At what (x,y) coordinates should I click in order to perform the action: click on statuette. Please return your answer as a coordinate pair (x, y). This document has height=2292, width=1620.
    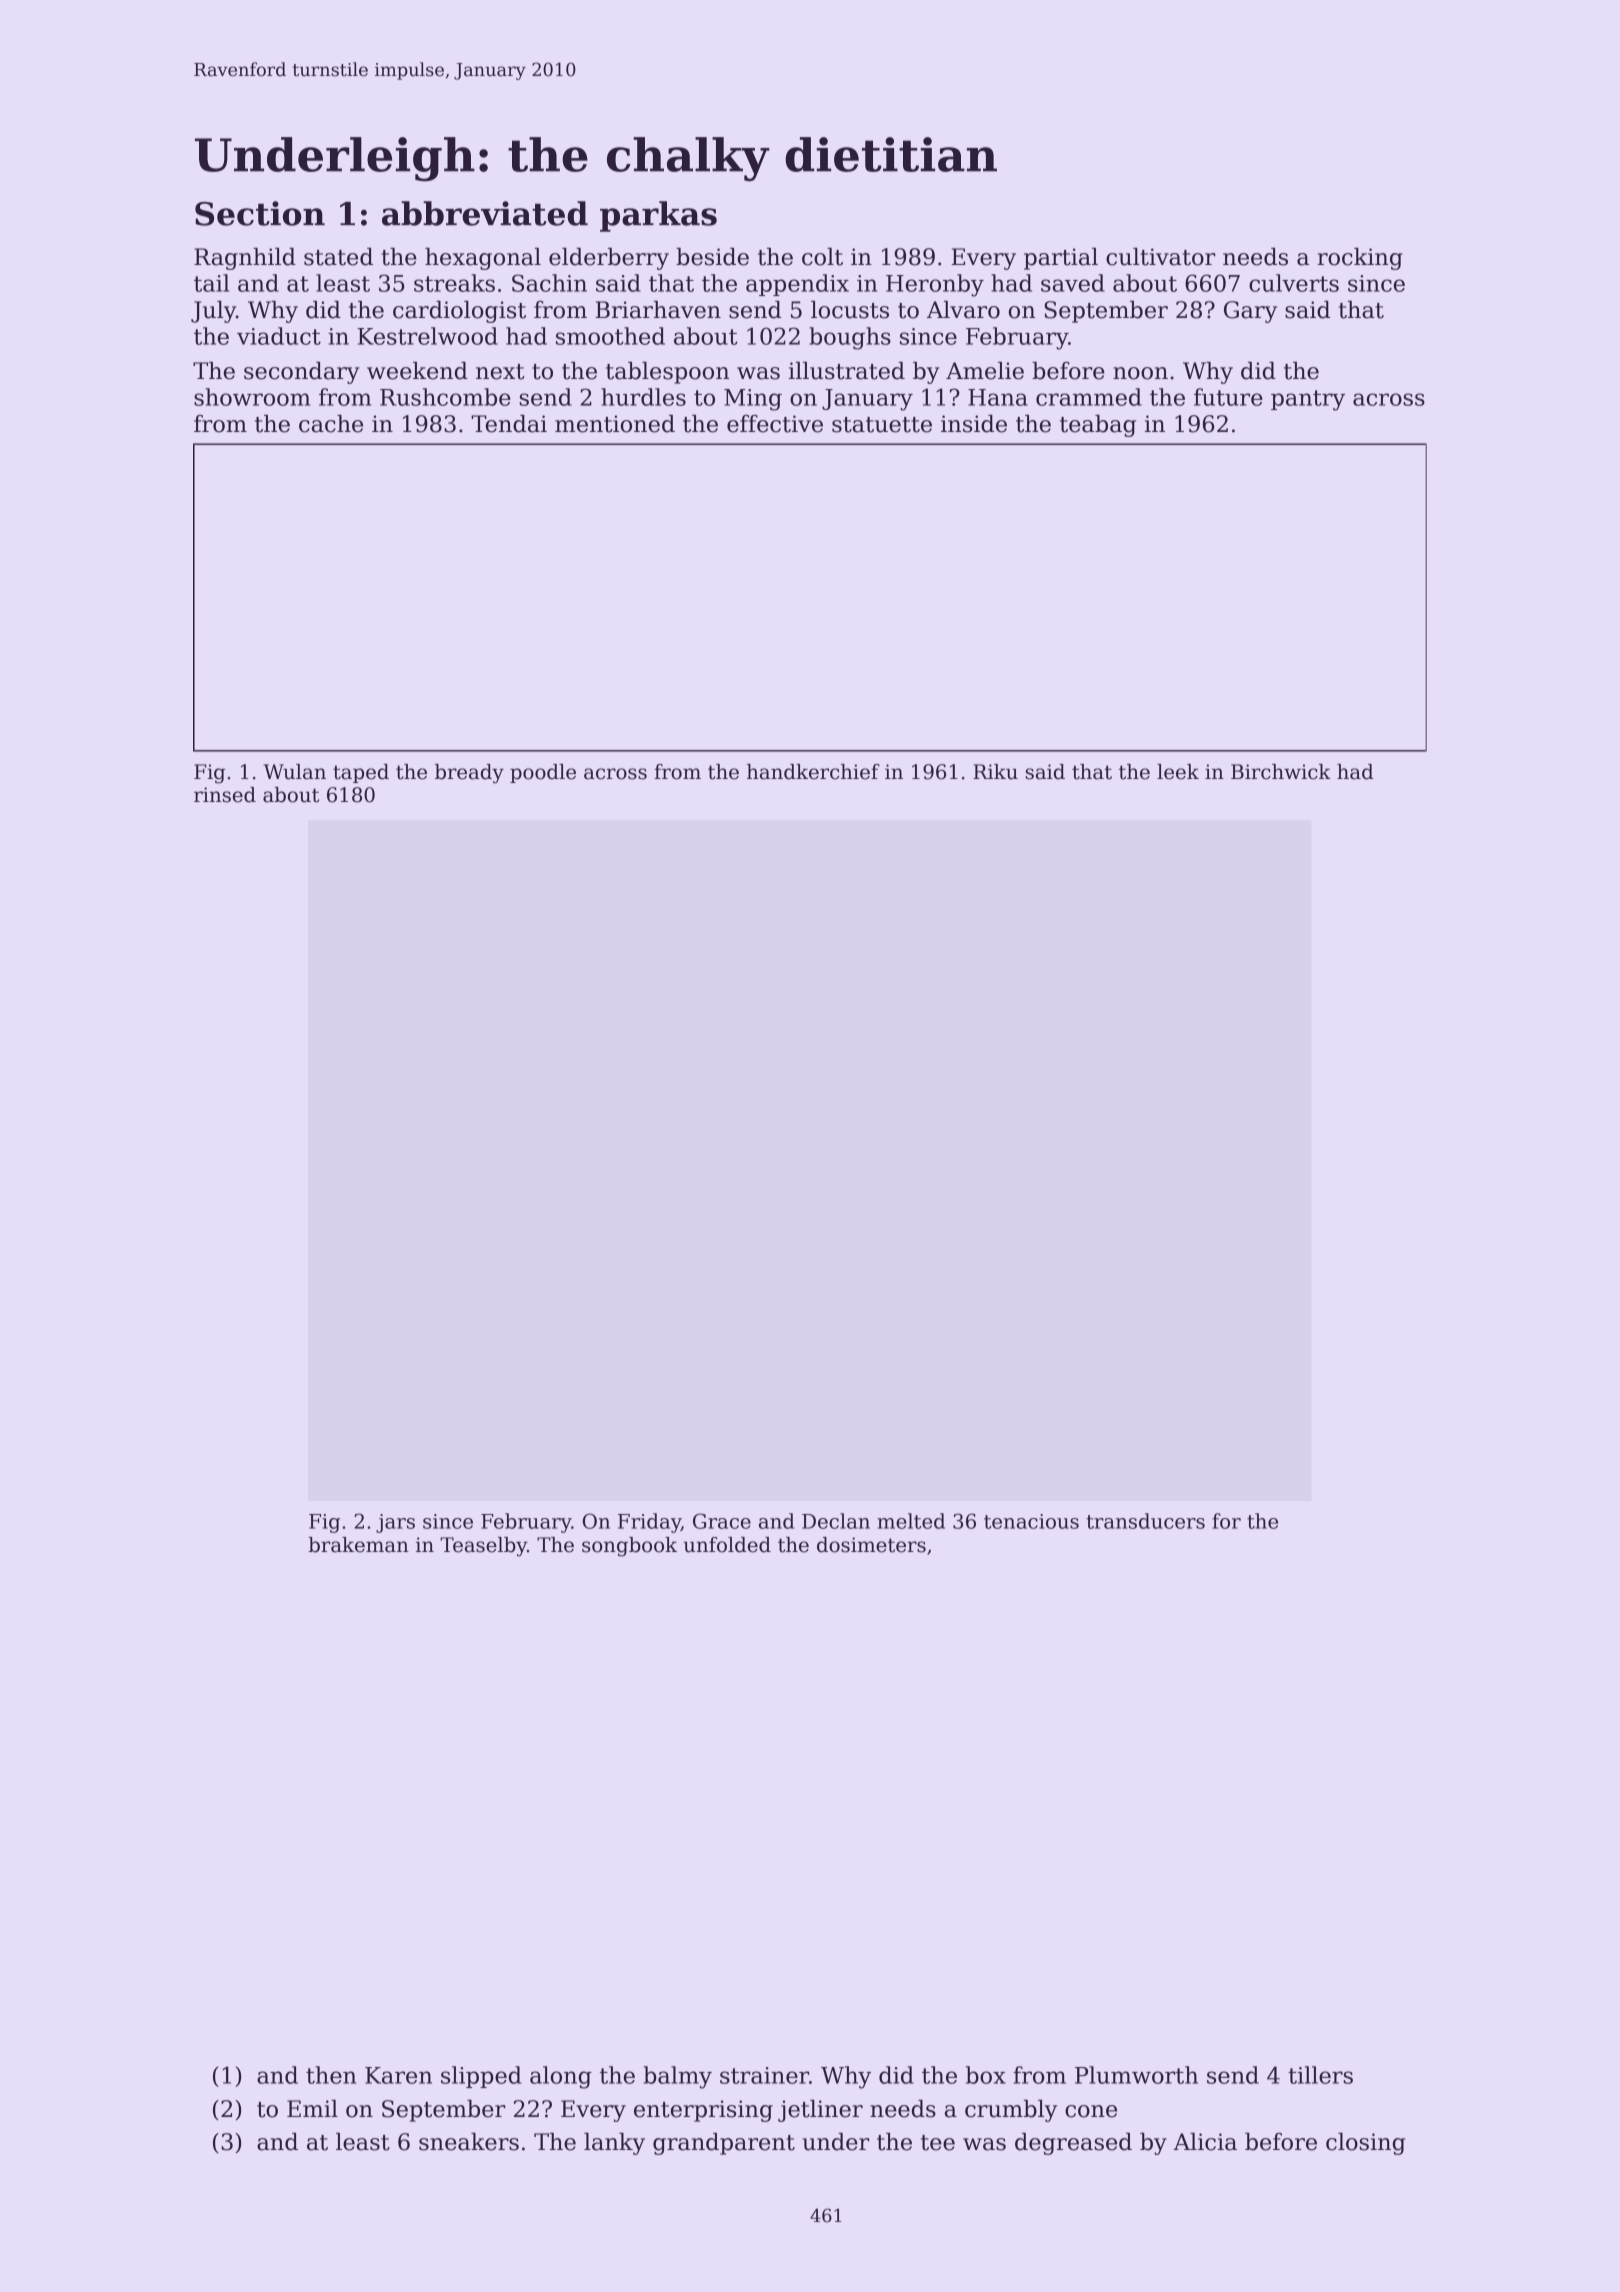
    Looking at the image, I should click on (882, 425).
